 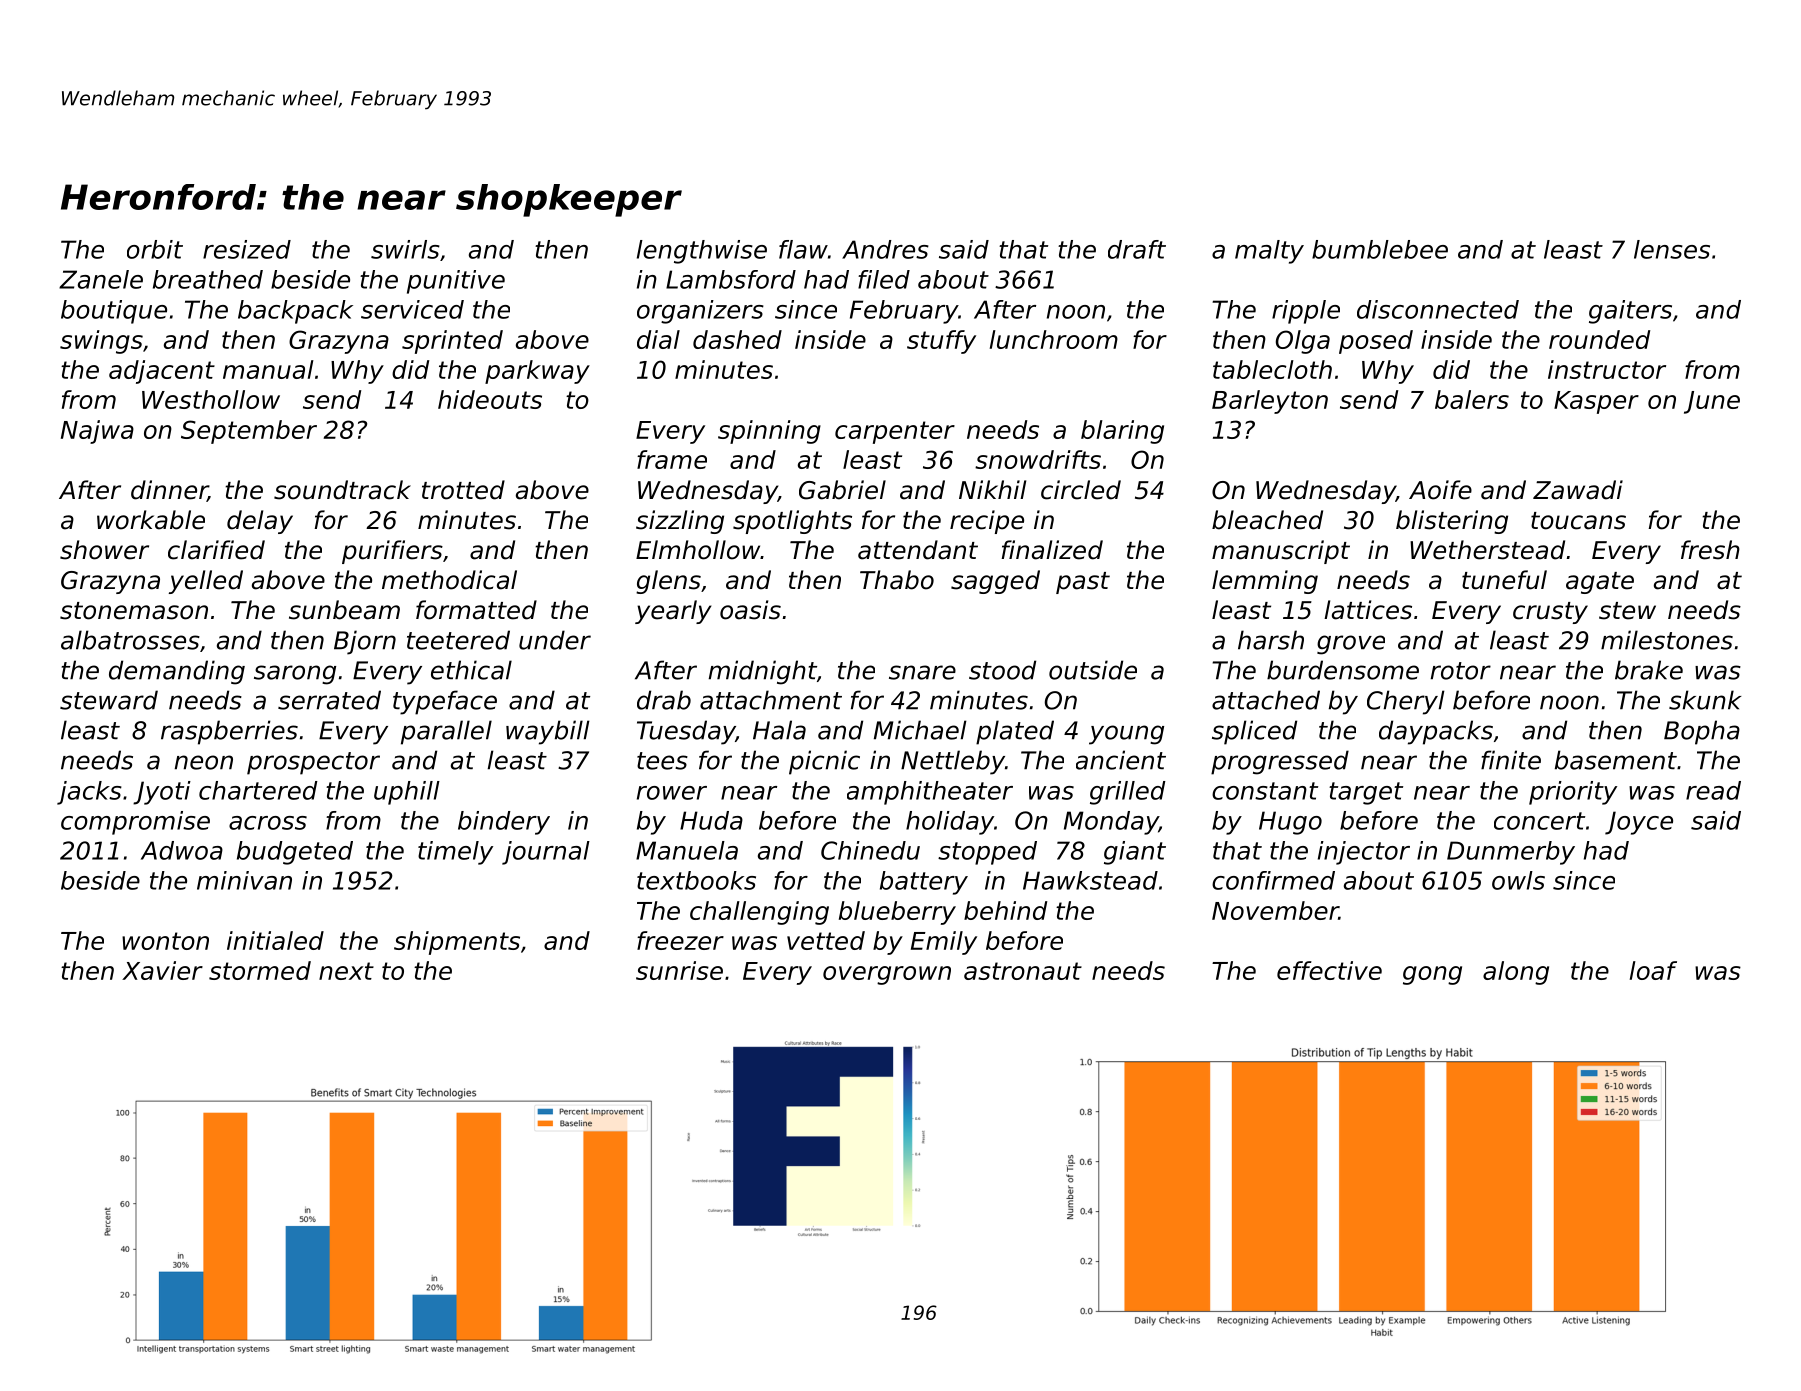 I want to click on rower, so click(x=672, y=793).
